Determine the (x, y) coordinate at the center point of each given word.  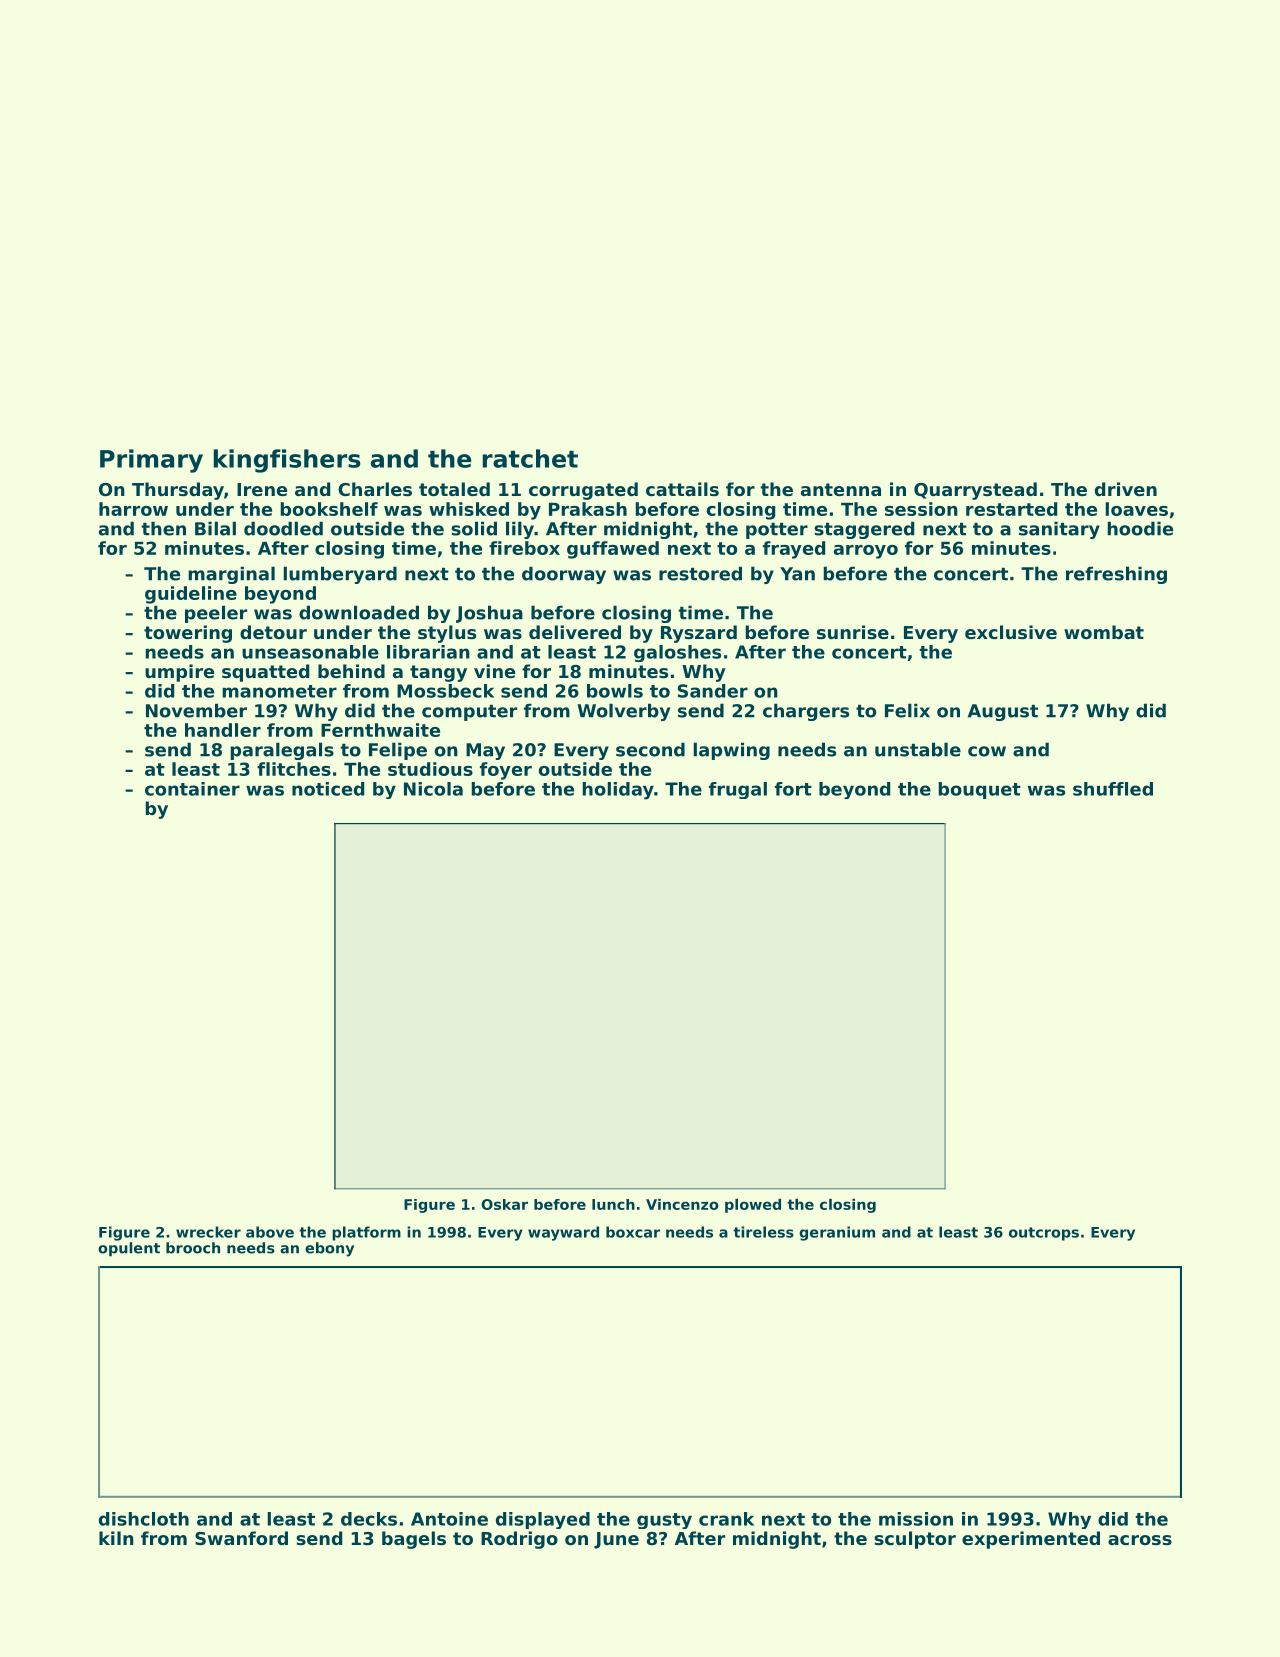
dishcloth (144, 1519)
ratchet (530, 458)
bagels (414, 1540)
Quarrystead (975, 491)
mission (916, 1519)
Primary (151, 461)
